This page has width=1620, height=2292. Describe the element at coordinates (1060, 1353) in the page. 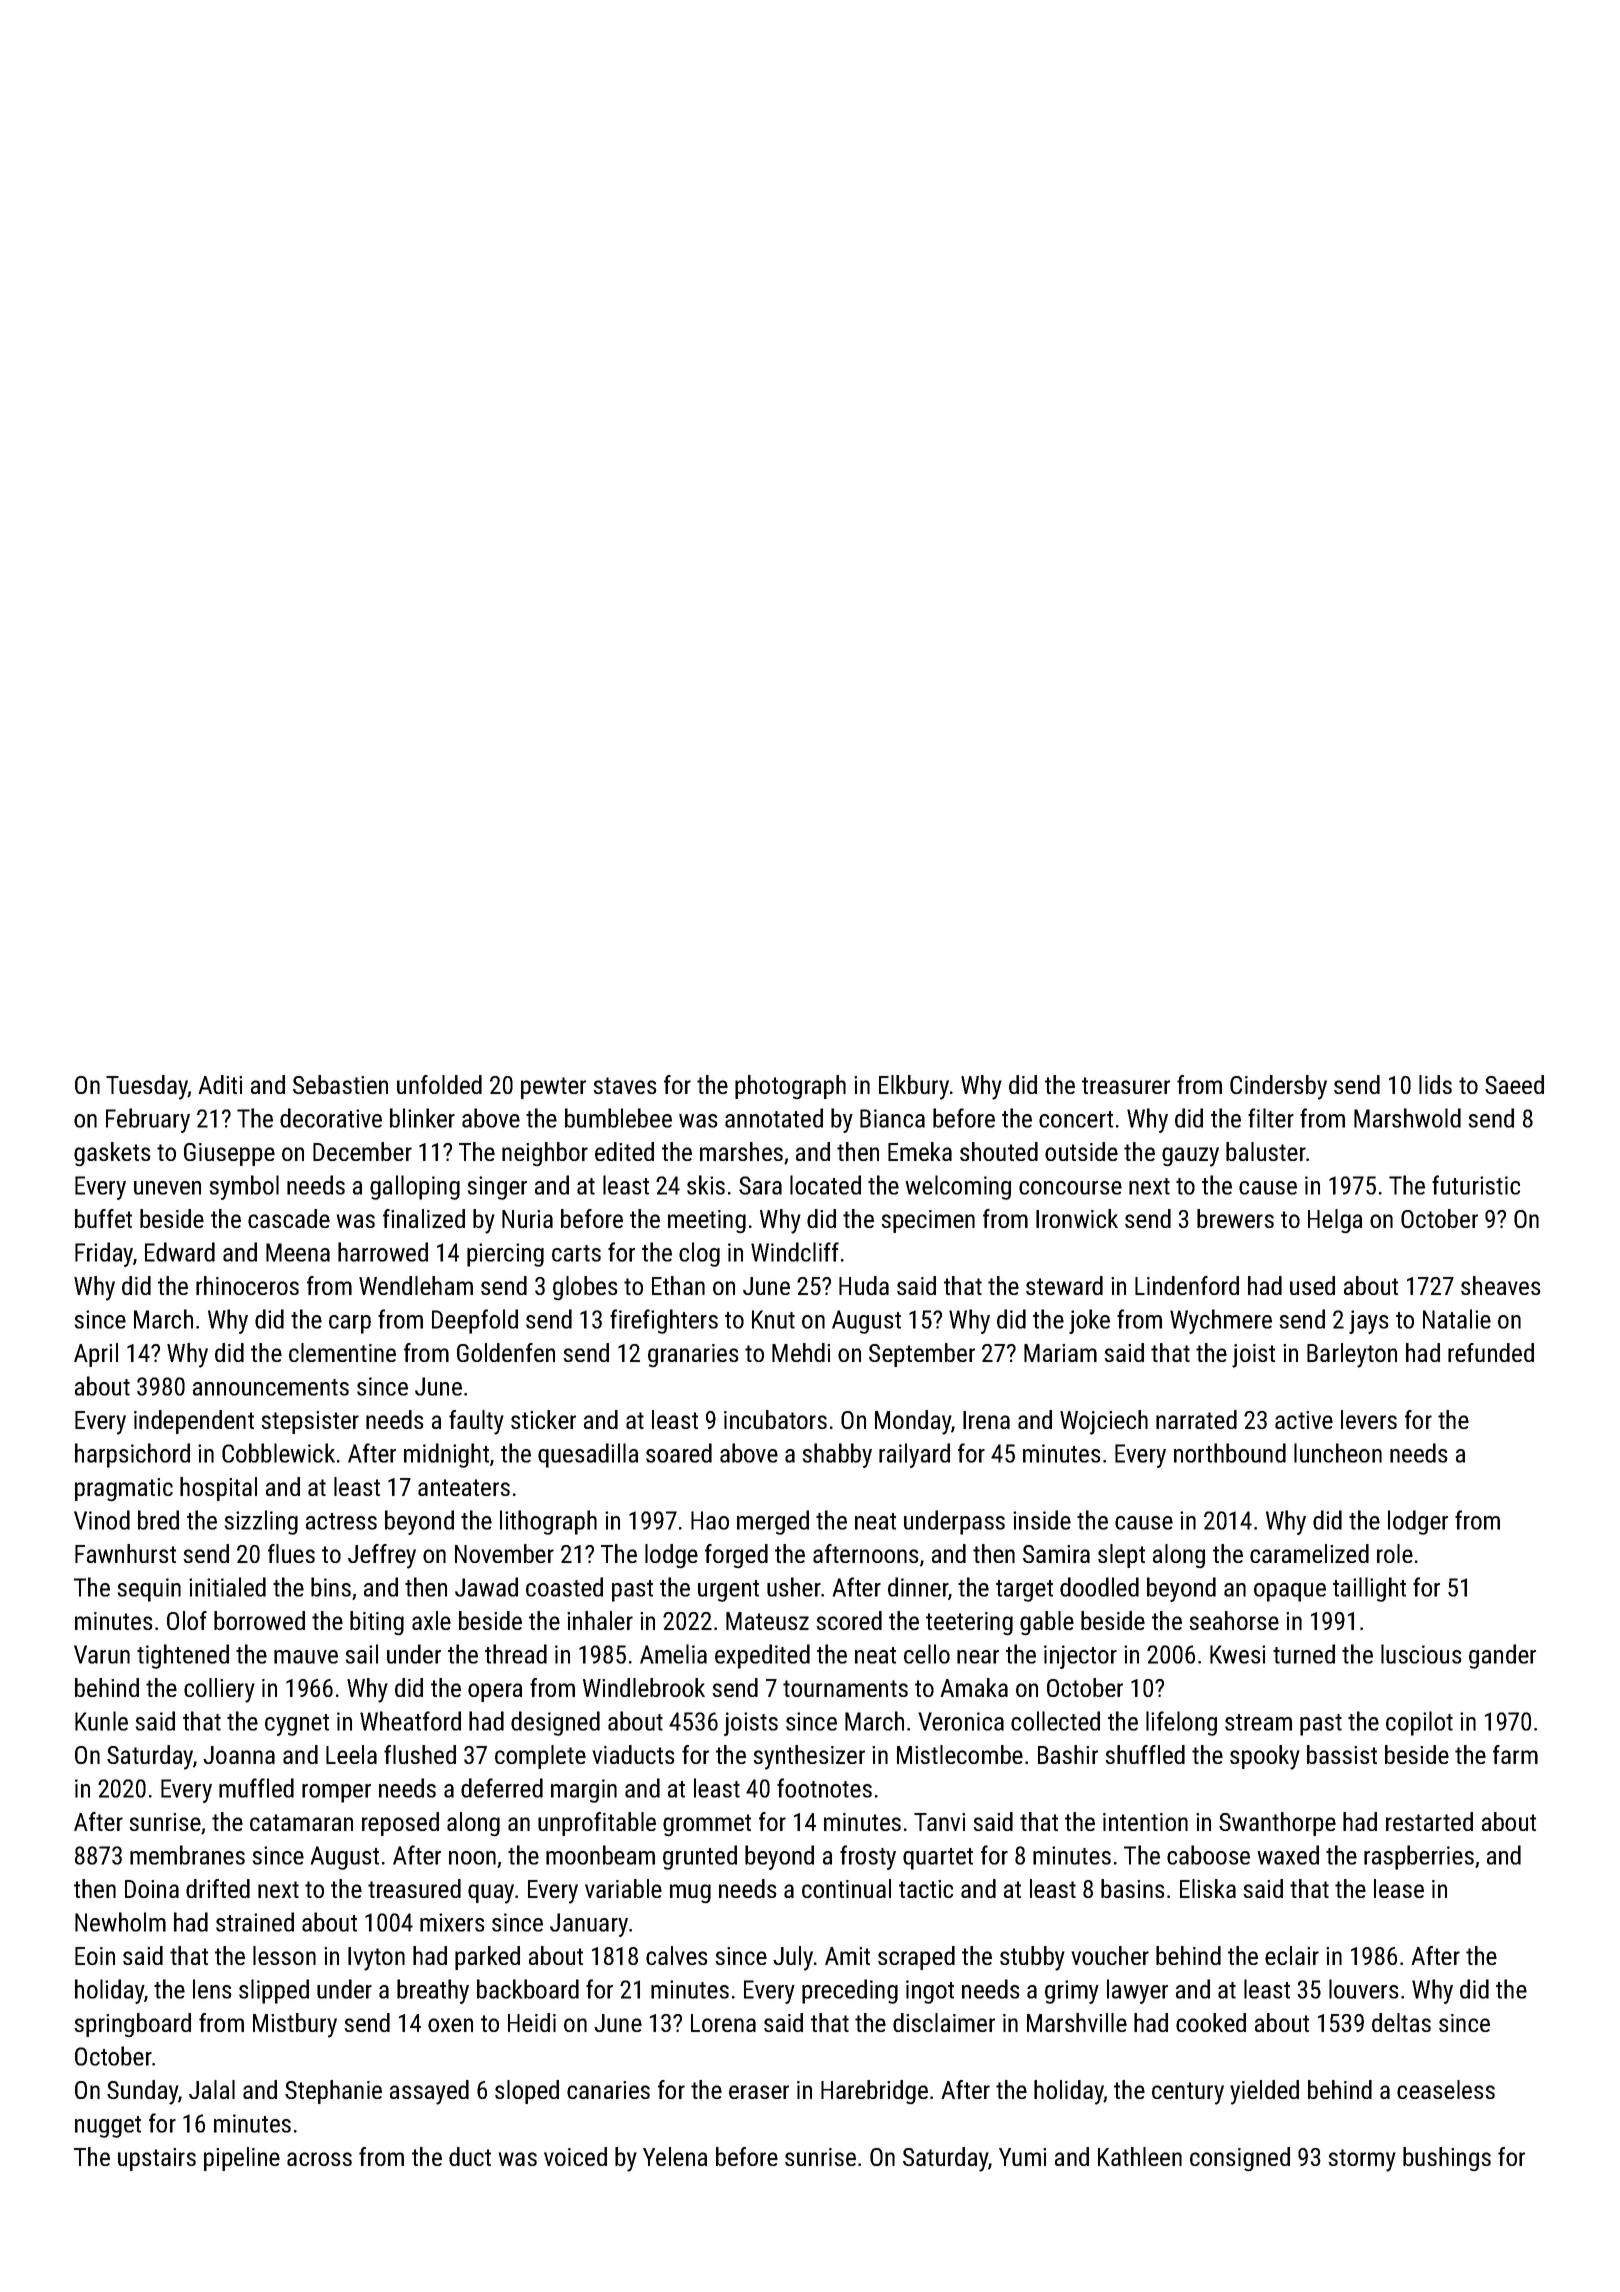

I see `Mariam` at that location.
